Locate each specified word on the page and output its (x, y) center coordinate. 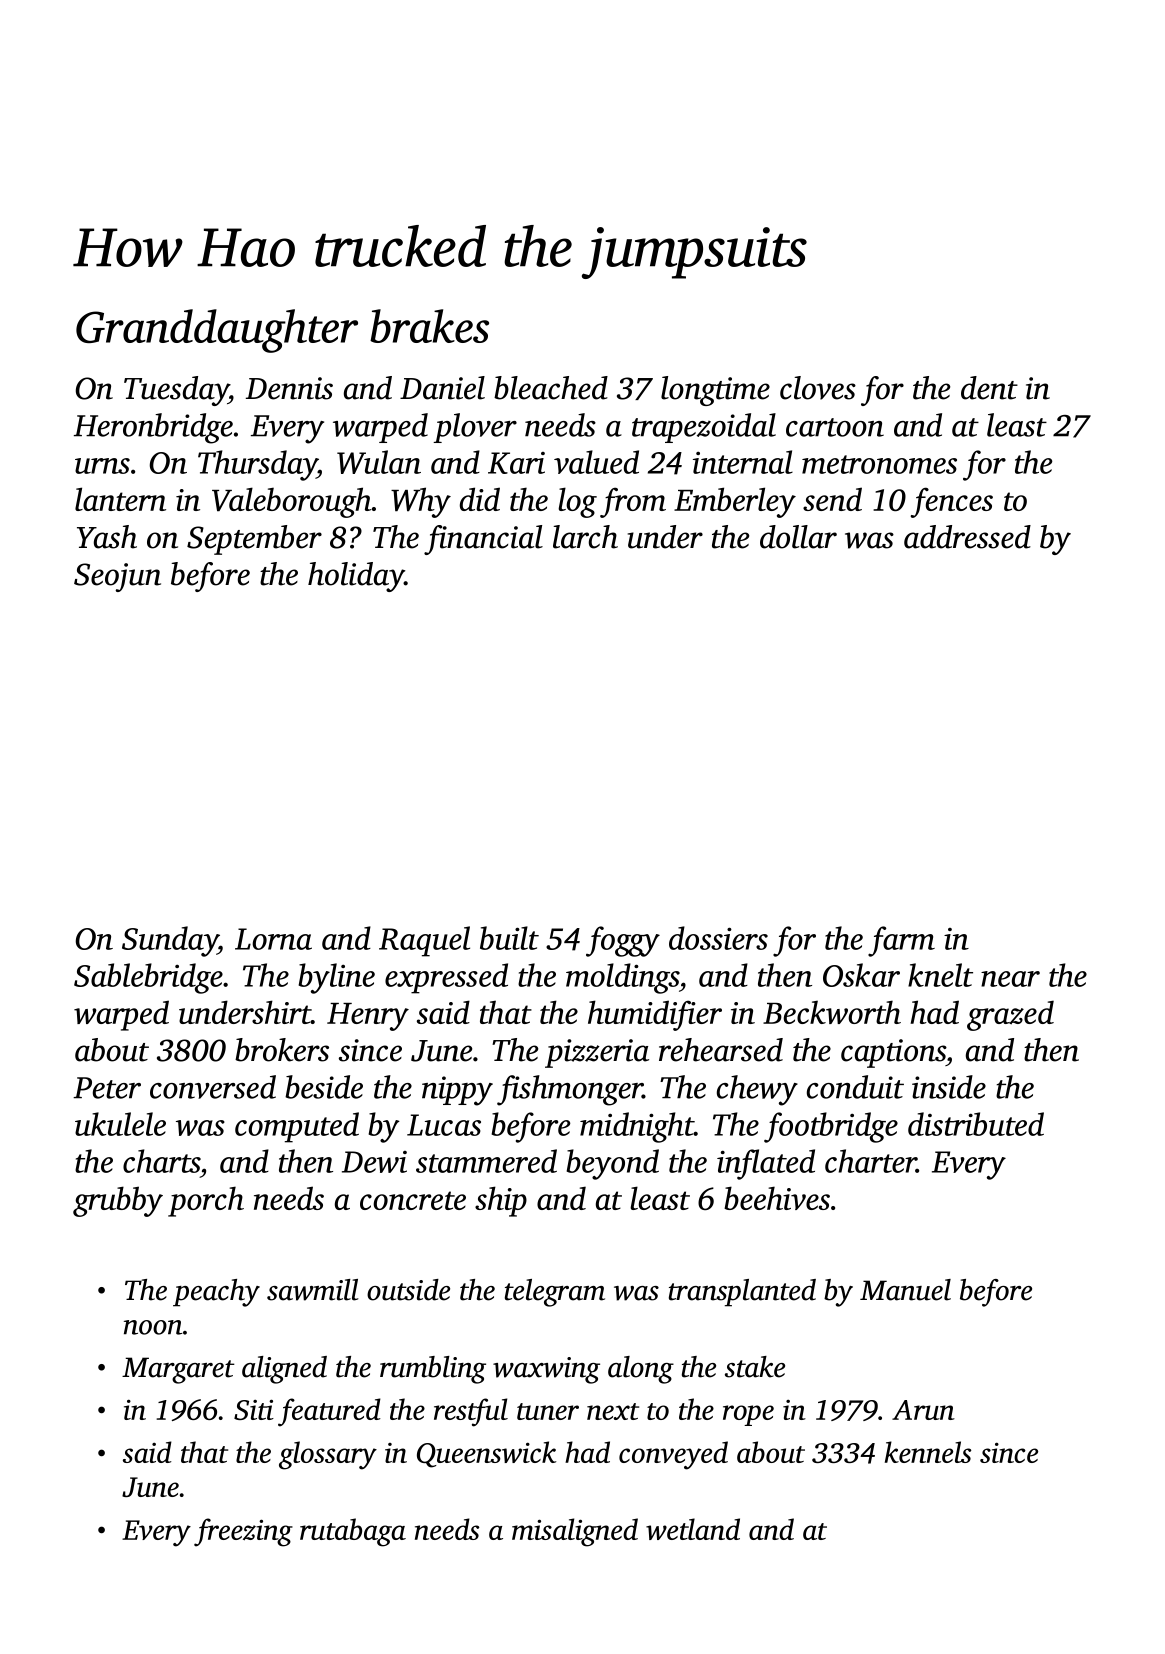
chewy (757, 1090)
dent (989, 388)
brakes (429, 326)
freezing (243, 1532)
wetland (693, 1529)
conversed (213, 1087)
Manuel (905, 1290)
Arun (923, 1410)
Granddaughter (217, 331)
